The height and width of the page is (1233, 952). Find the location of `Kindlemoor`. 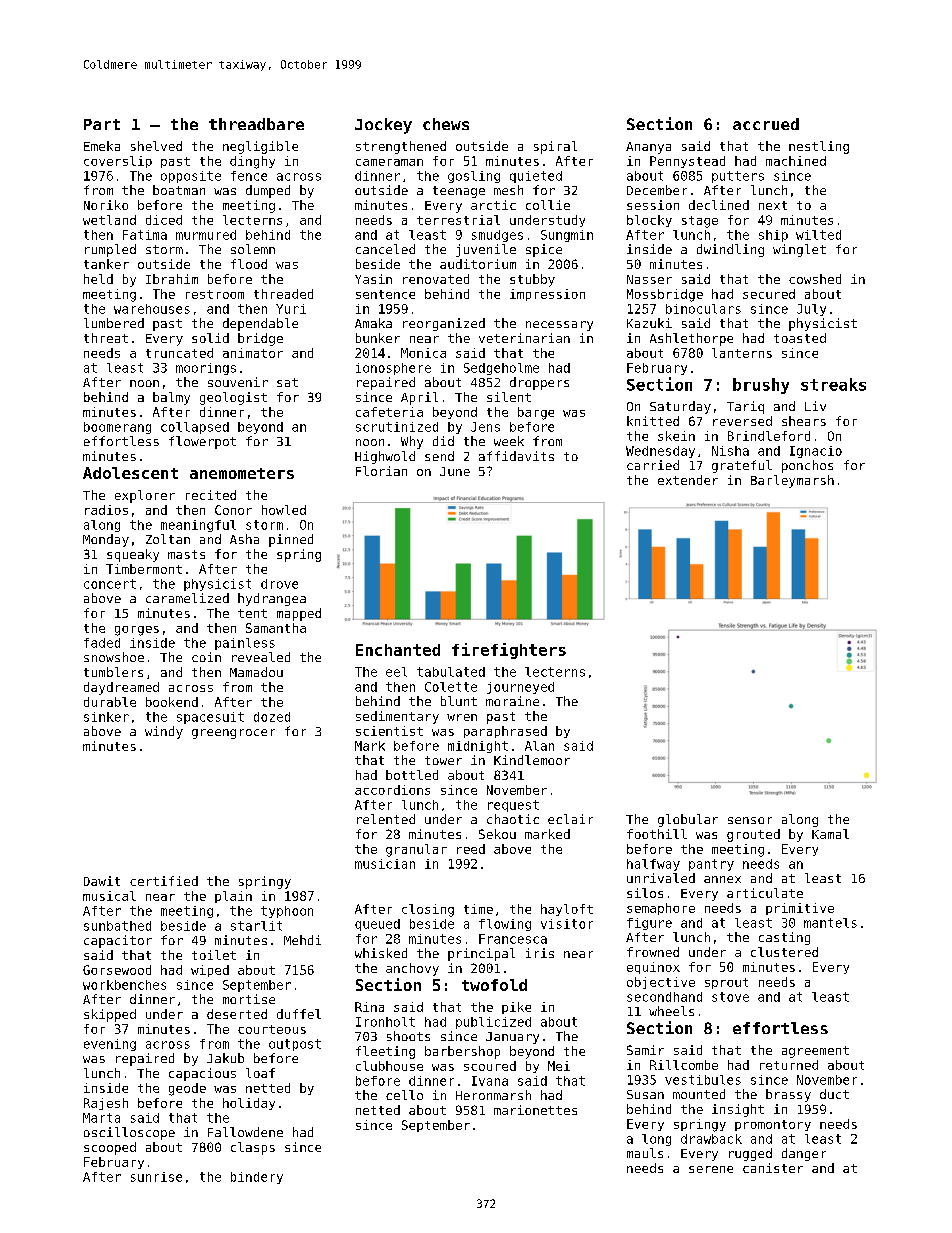

Kindlemoor is located at coordinates (532, 760).
